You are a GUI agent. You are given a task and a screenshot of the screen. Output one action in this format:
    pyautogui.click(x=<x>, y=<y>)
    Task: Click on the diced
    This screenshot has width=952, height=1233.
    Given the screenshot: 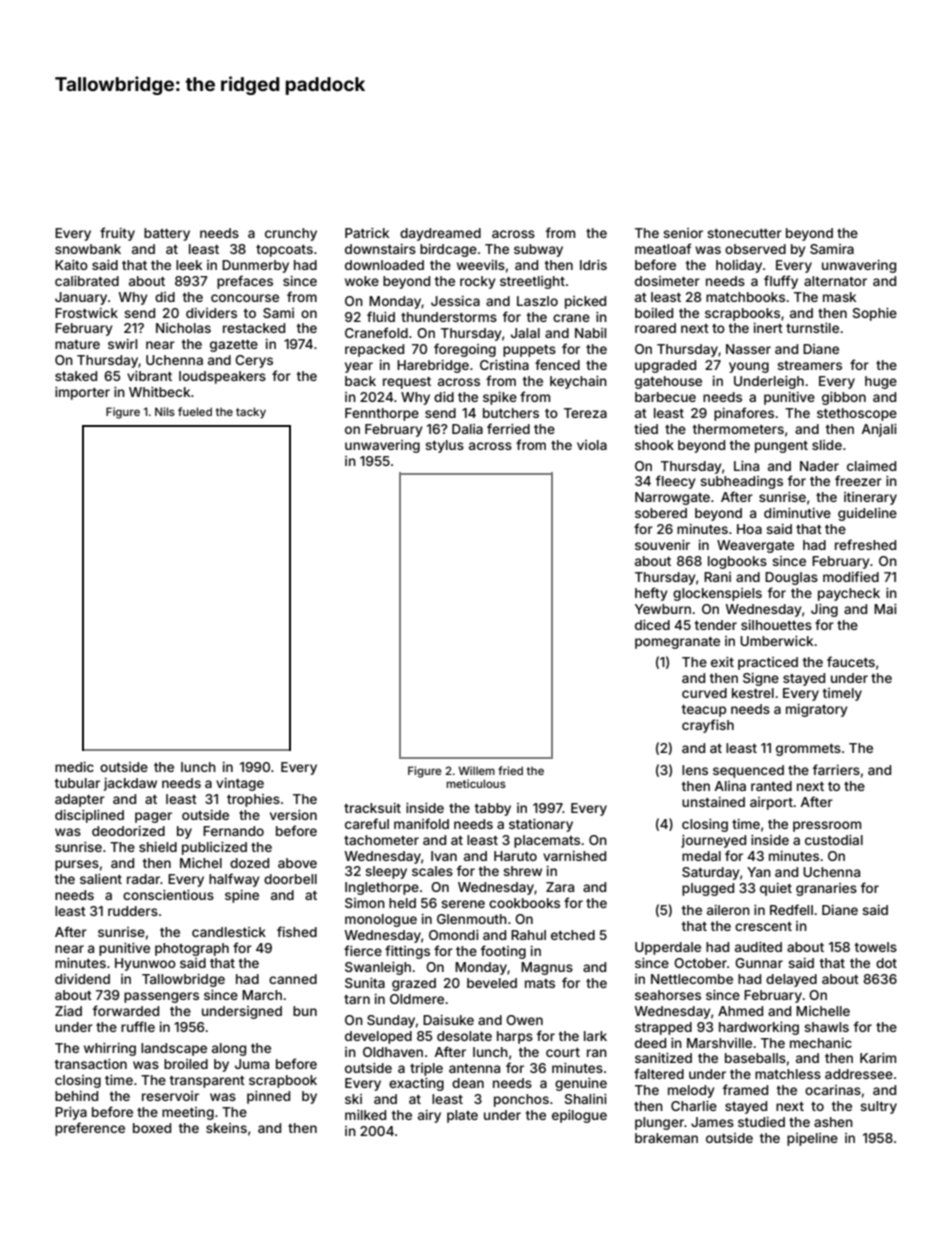 What is the action you would take?
    pyautogui.click(x=652, y=625)
